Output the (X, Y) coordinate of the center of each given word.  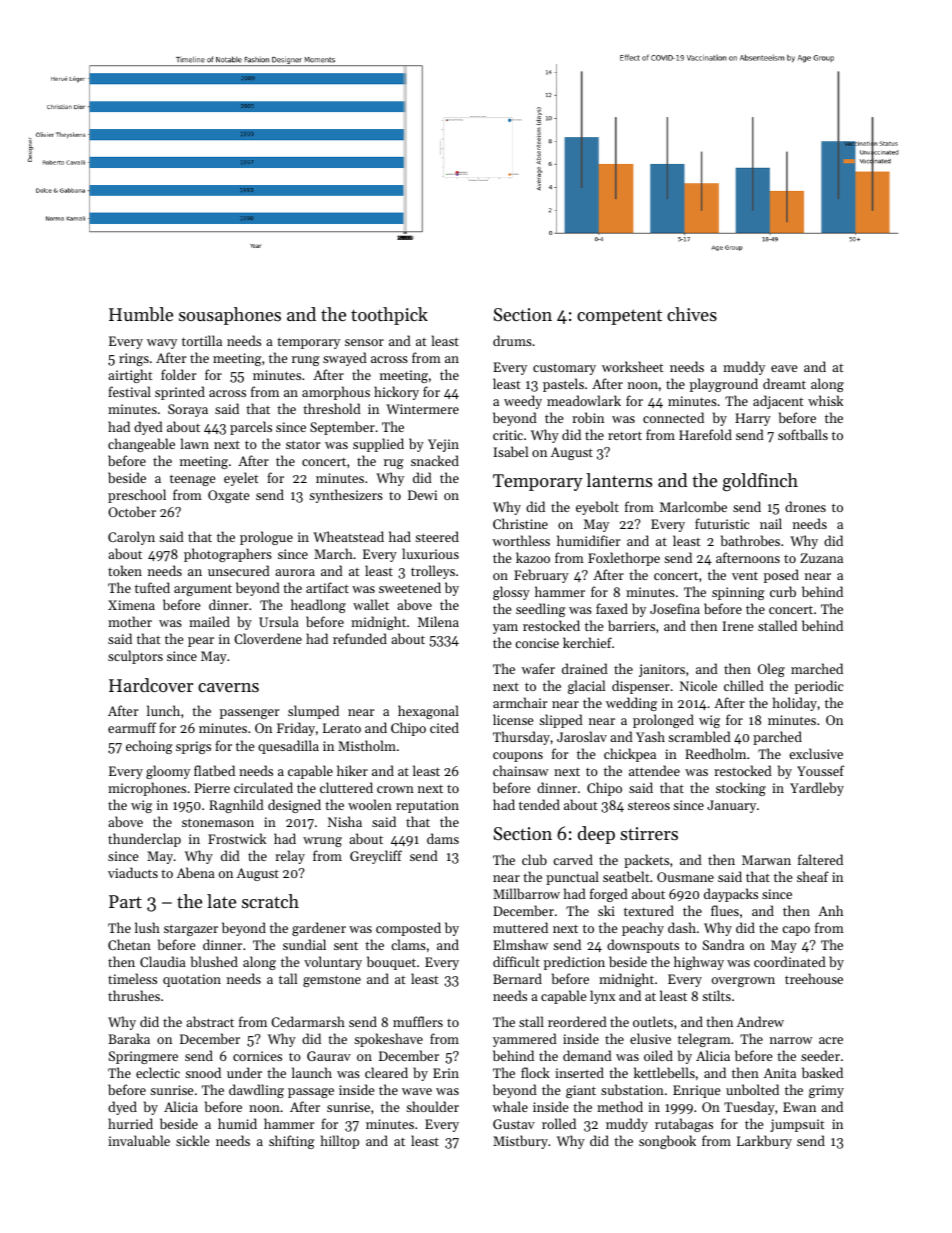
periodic (819, 687)
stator (303, 444)
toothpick (389, 316)
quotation (192, 980)
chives (692, 314)
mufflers (418, 1021)
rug (394, 464)
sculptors (135, 657)
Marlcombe (693, 506)
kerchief (587, 642)
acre (831, 1040)
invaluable (139, 1140)
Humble (141, 314)
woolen (370, 804)
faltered (820, 859)
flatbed (214, 770)
